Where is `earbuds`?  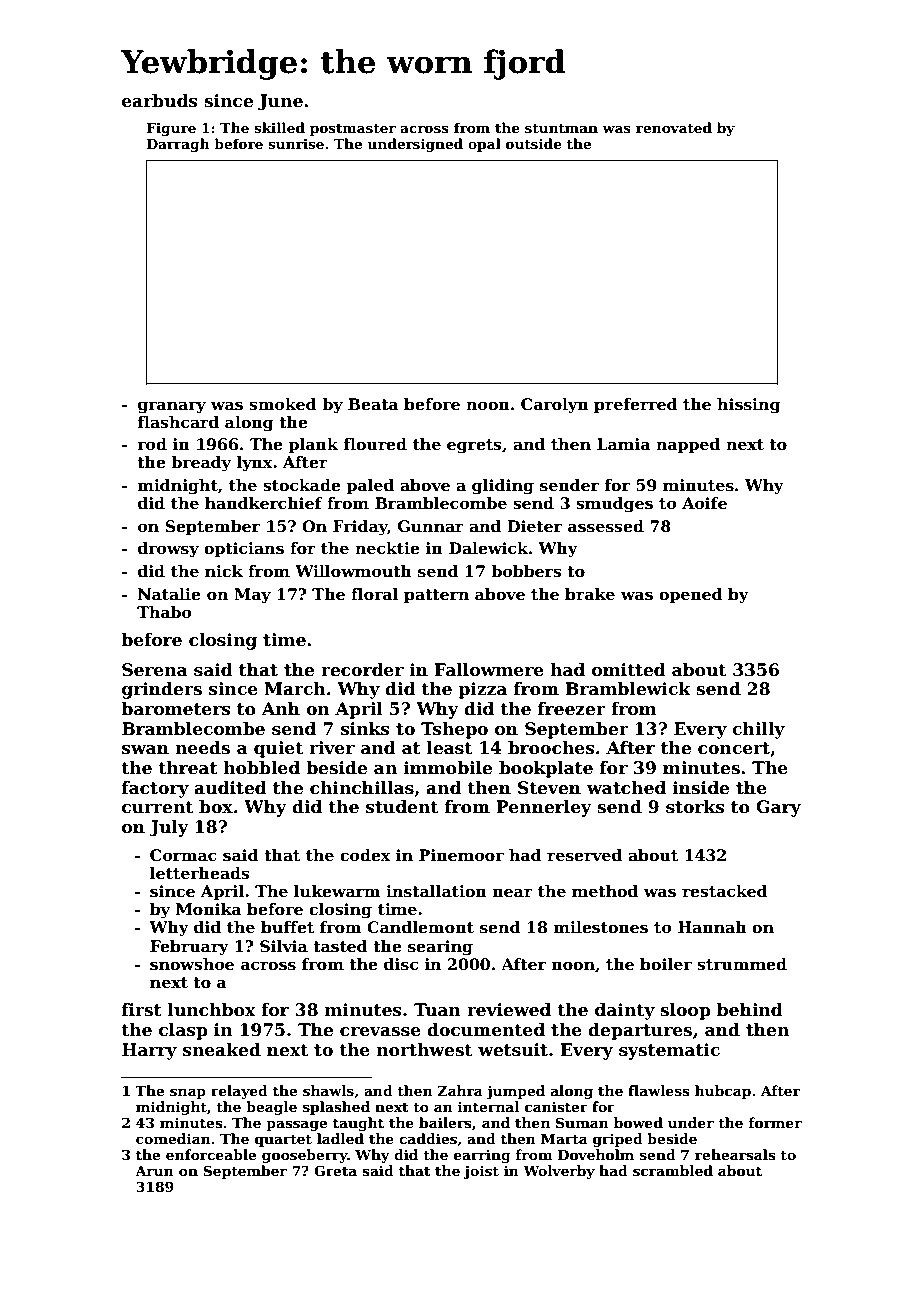 earbuds is located at coordinates (160, 101).
